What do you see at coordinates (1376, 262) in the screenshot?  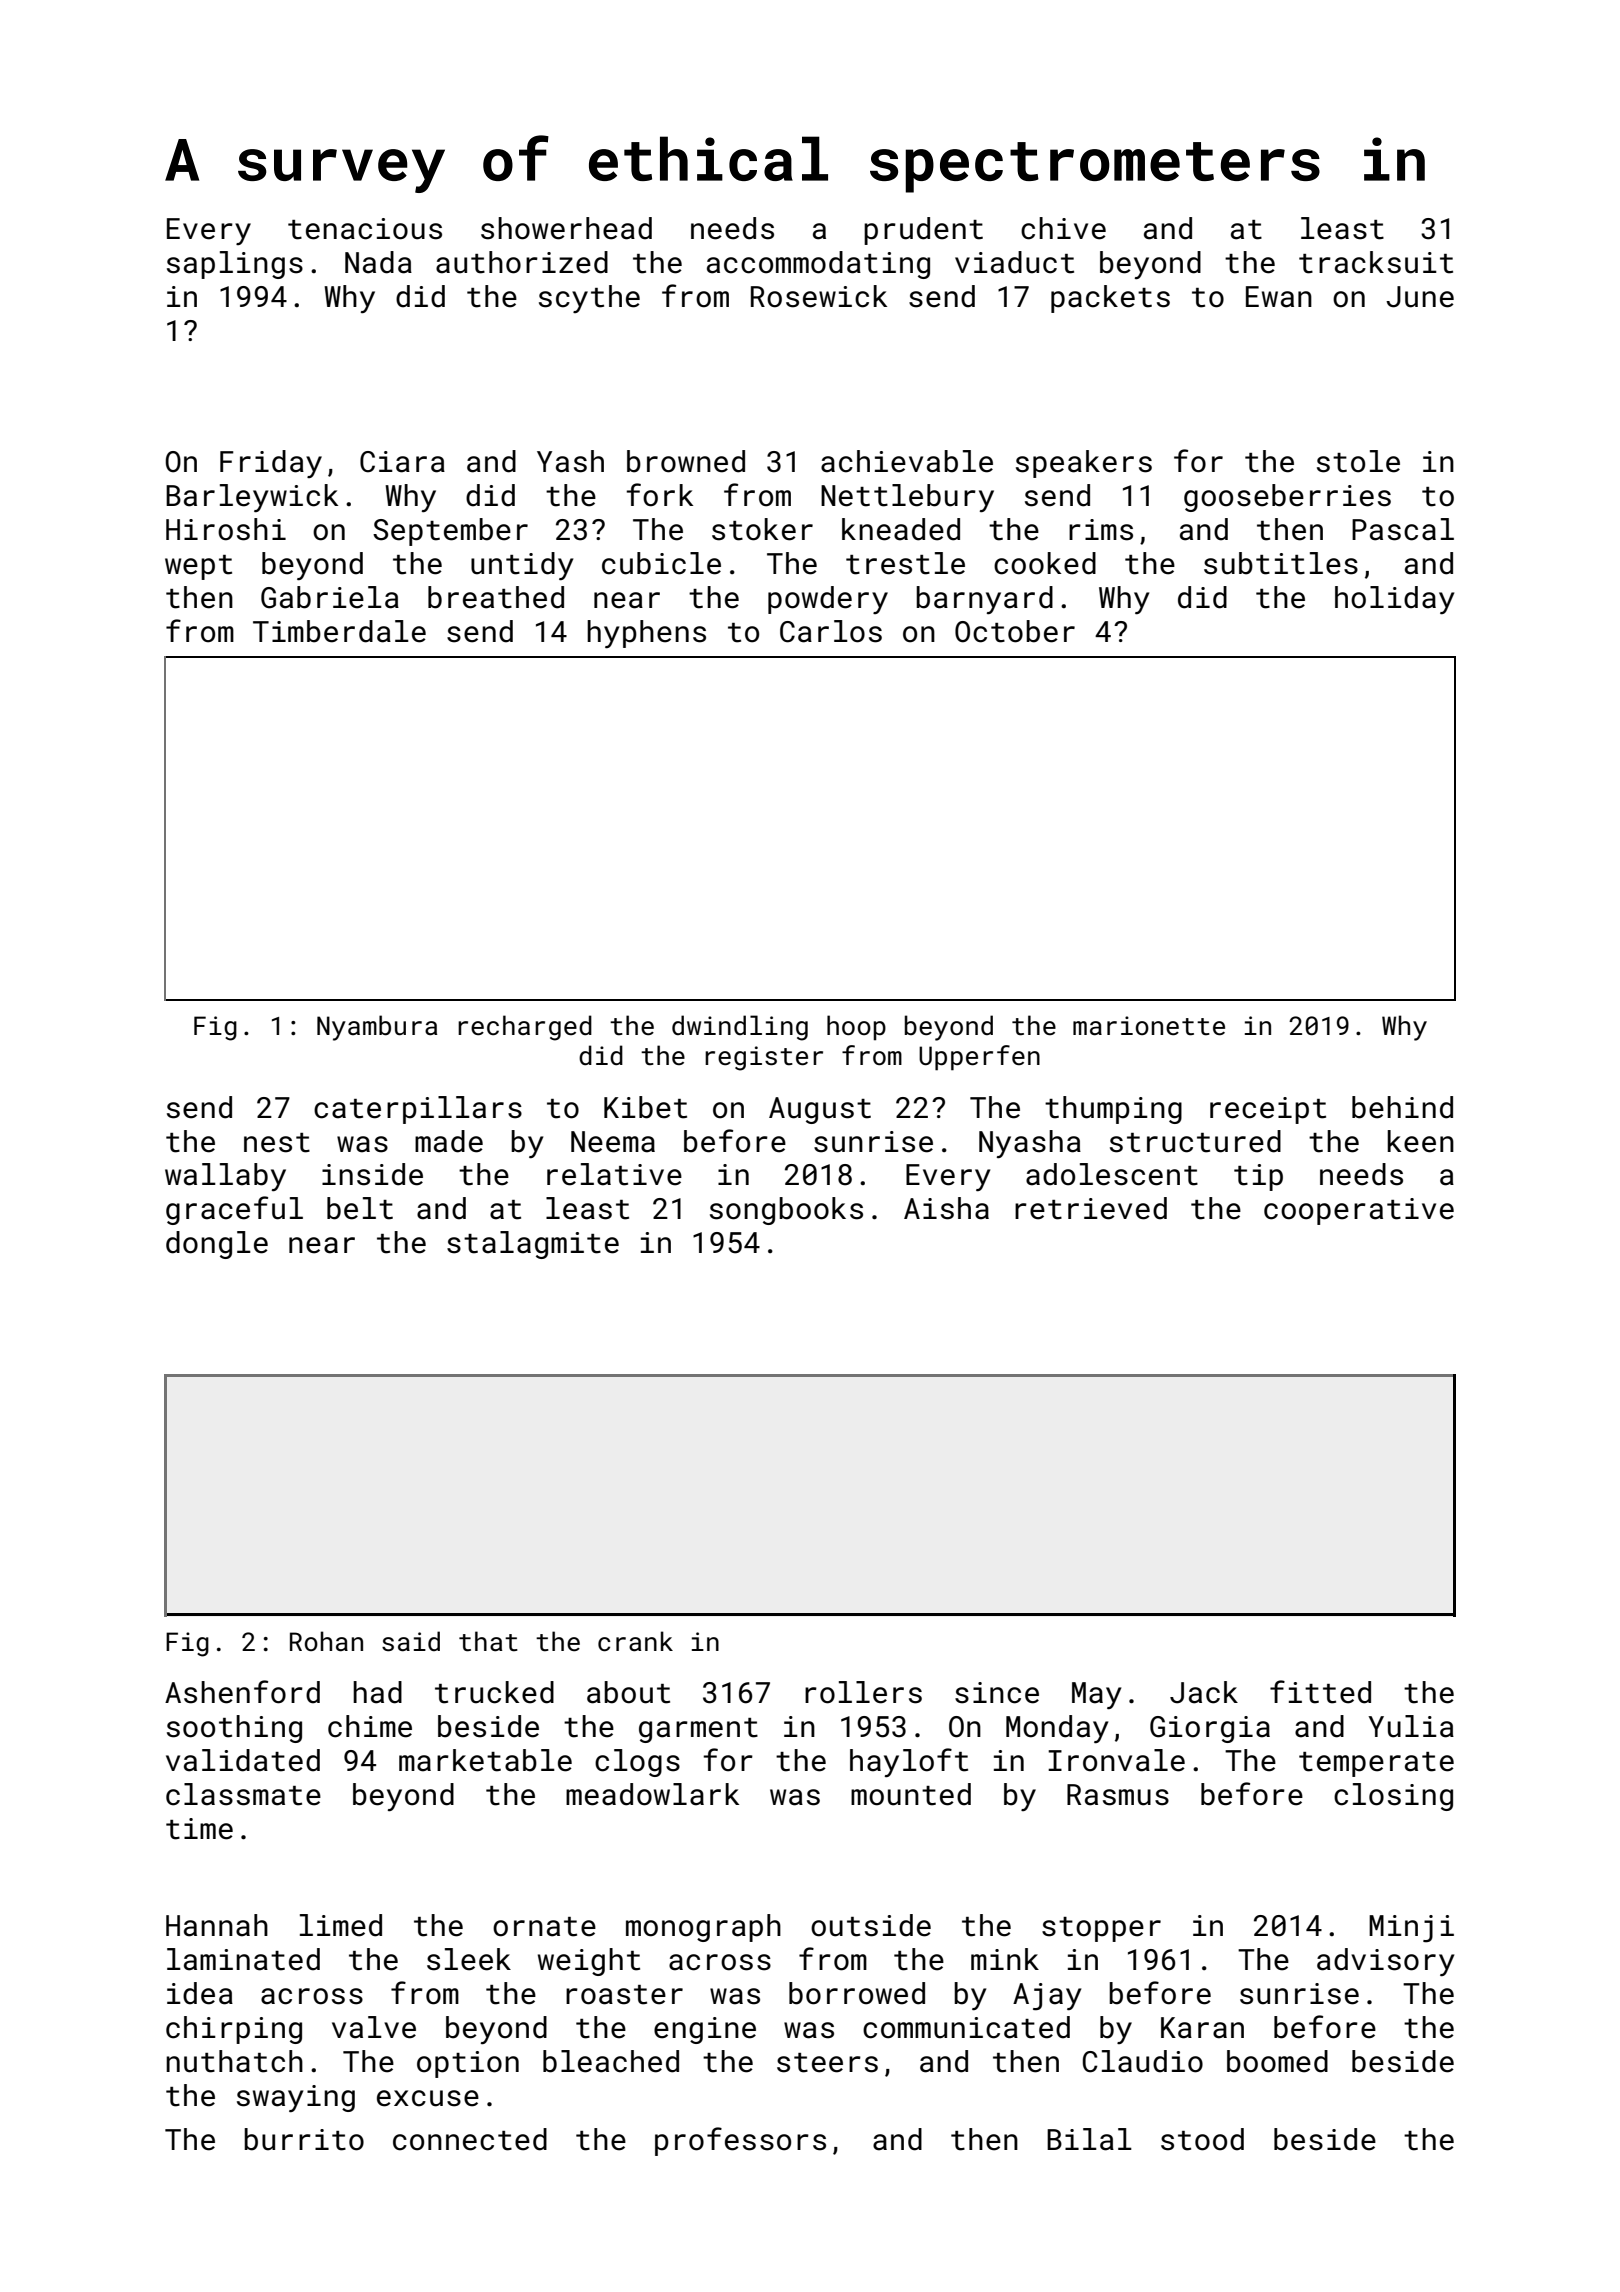 I see `tracksuit` at bounding box center [1376, 262].
